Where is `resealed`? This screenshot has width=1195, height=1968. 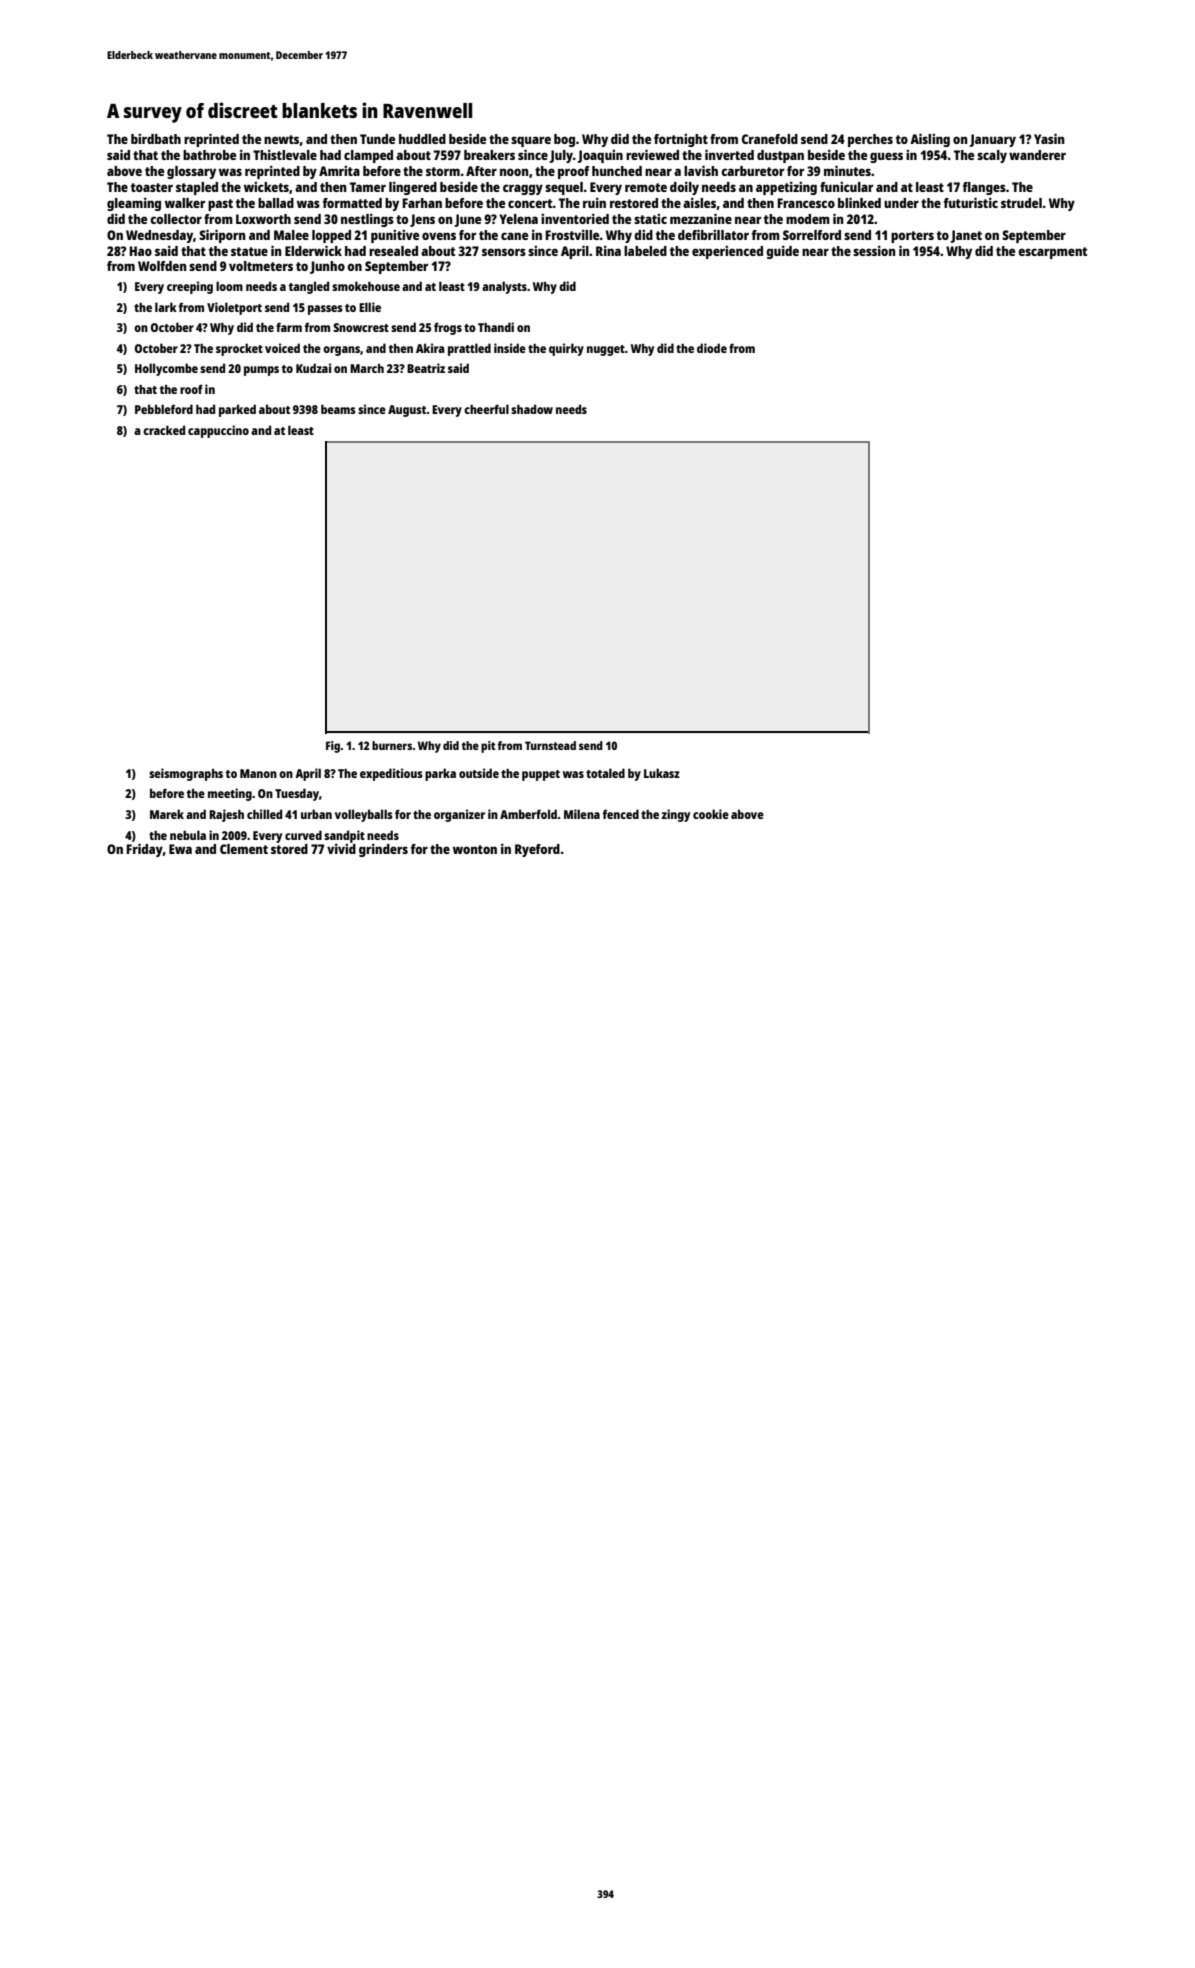
resealed is located at coordinates (393, 251).
